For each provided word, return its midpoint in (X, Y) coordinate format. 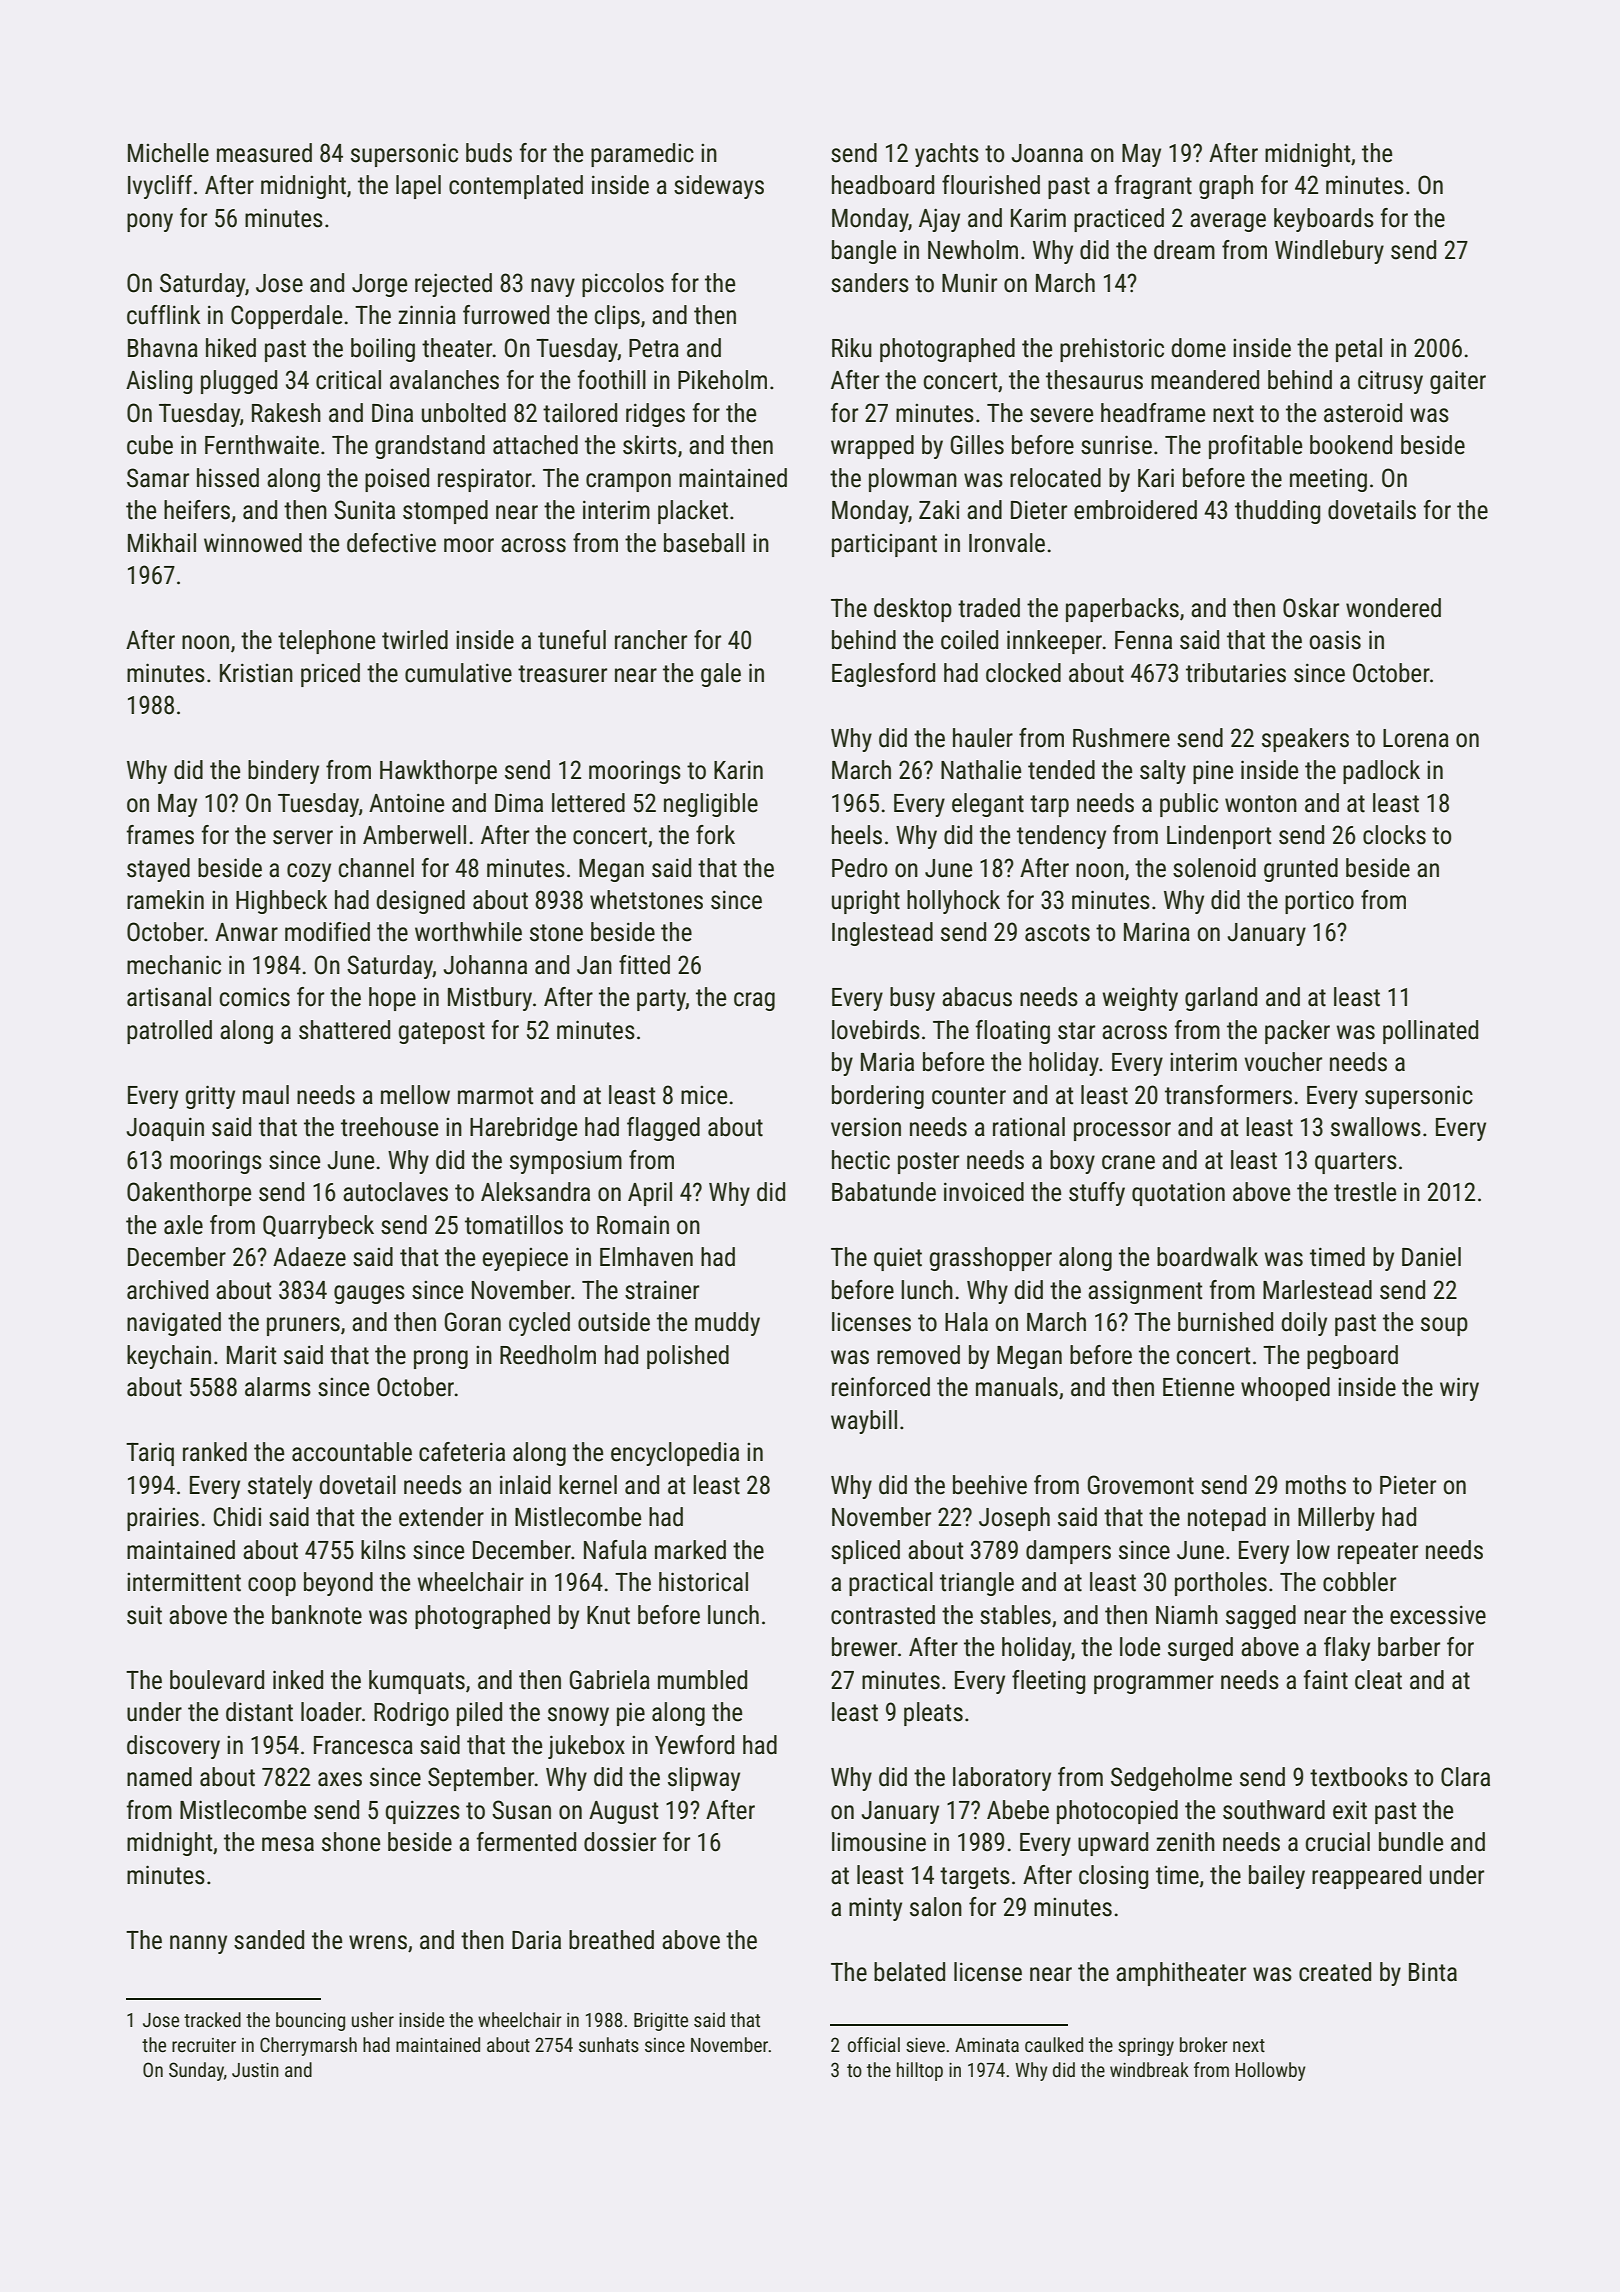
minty (875, 1909)
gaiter (1458, 382)
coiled (969, 640)
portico (1319, 902)
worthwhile (468, 932)
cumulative (458, 673)
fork (715, 835)
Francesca (363, 1745)
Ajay (939, 220)
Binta (1433, 1972)
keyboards (1324, 220)
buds (489, 153)
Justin (255, 2070)
